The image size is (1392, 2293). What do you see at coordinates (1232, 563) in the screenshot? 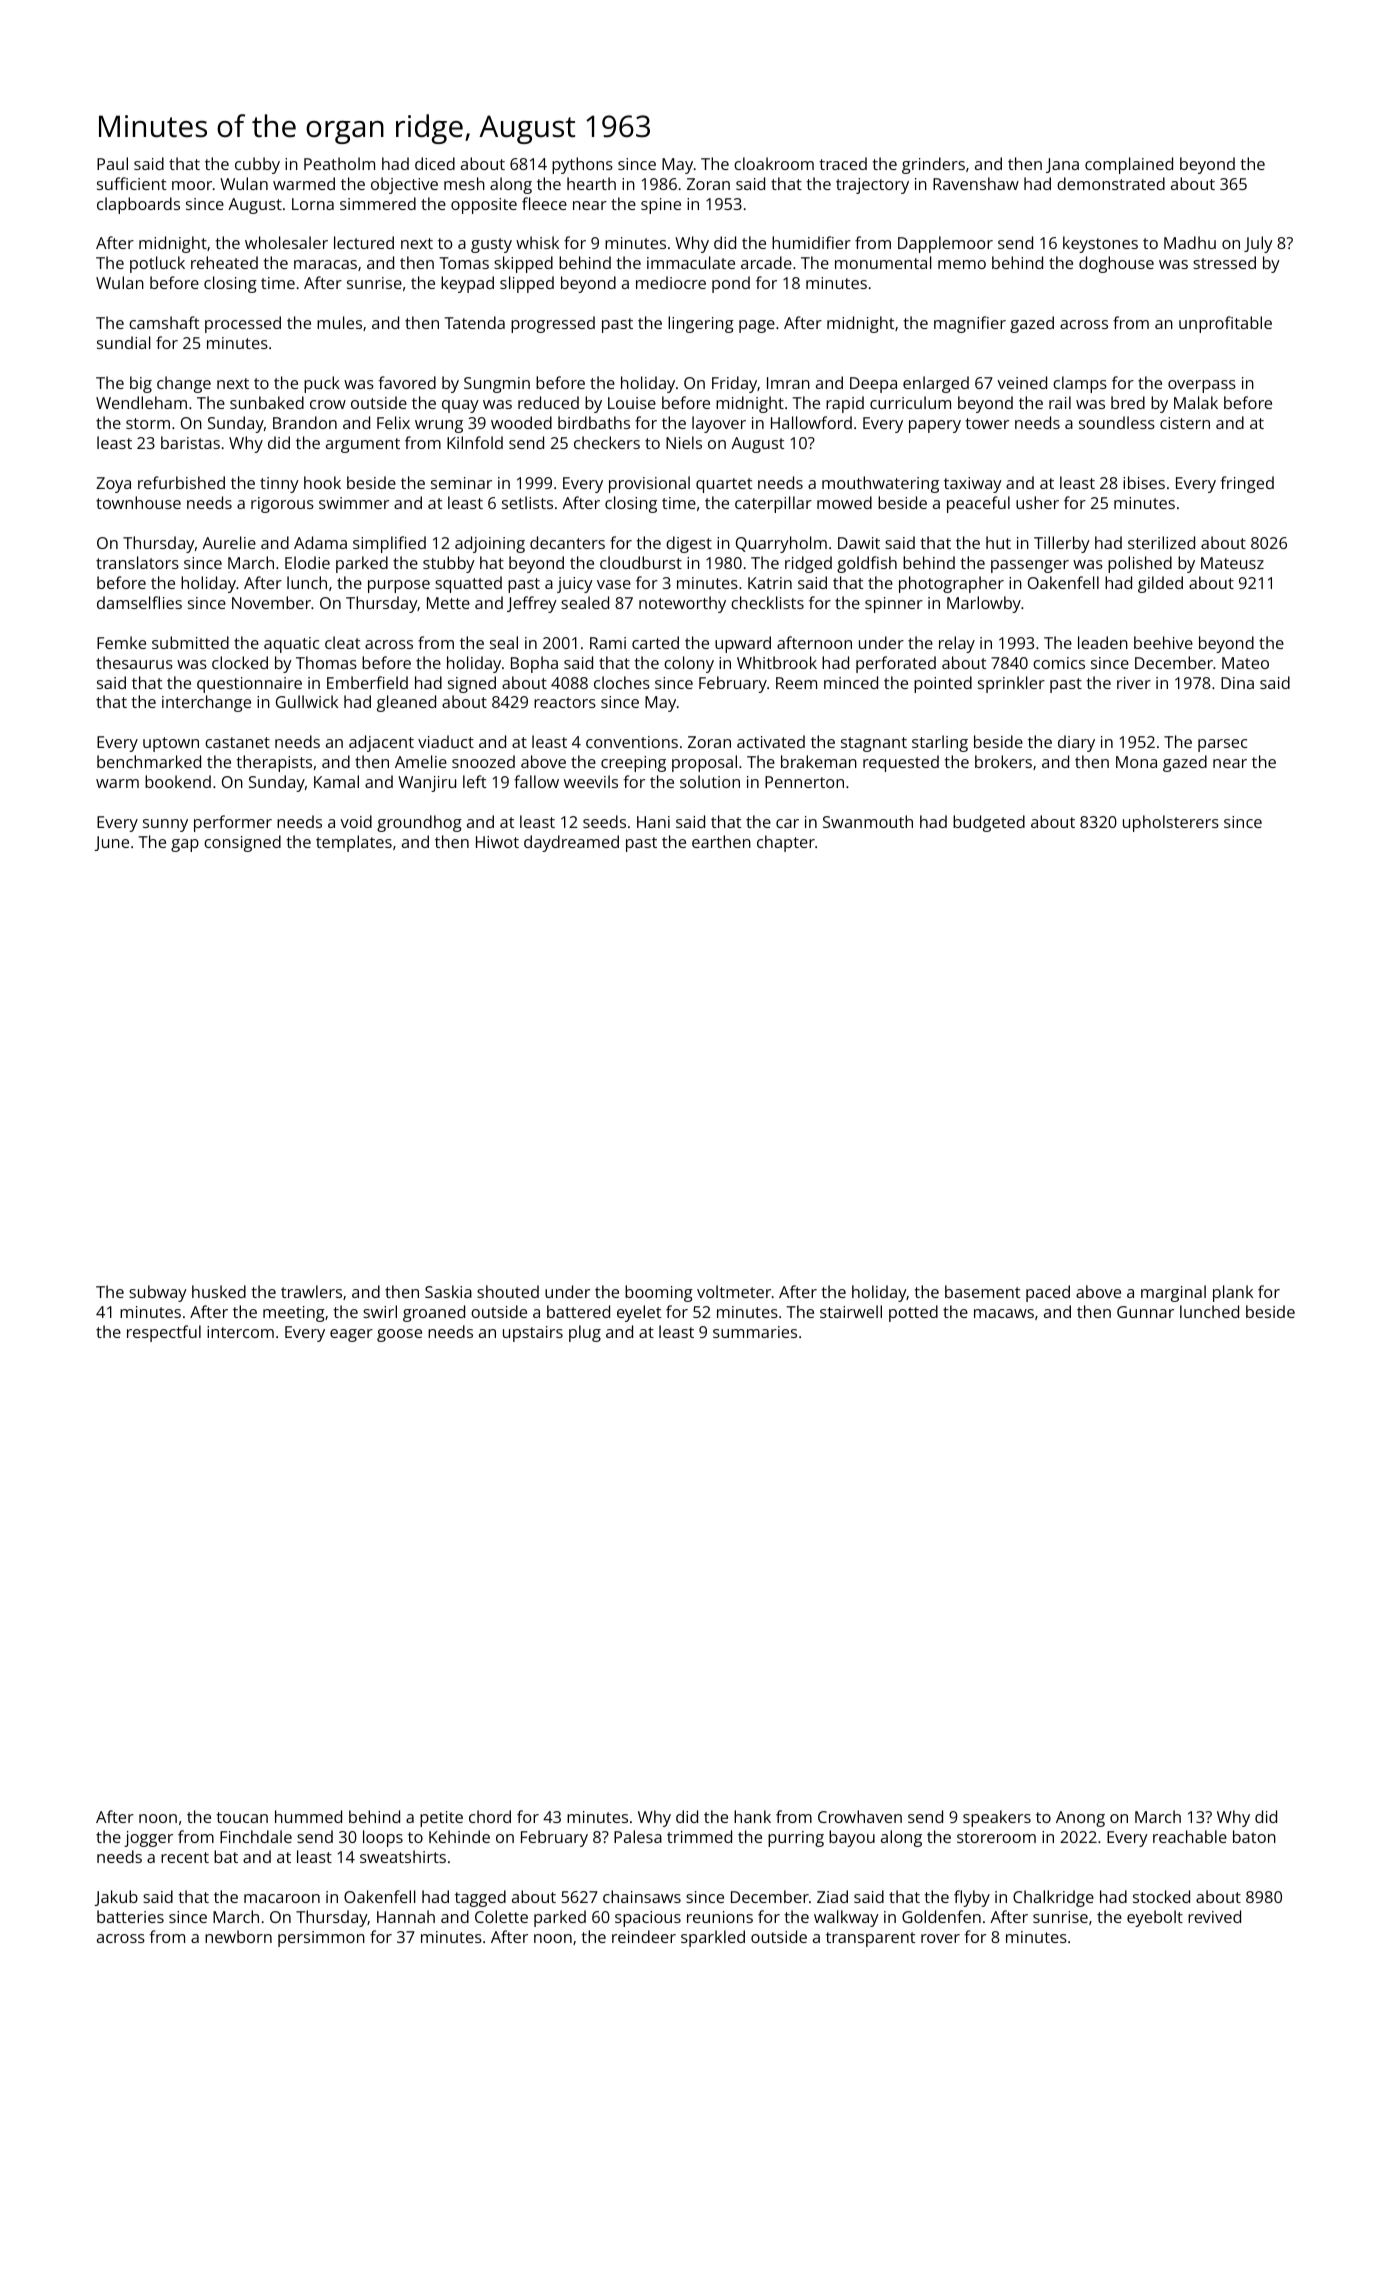
I see `Mateusz` at bounding box center [1232, 563].
